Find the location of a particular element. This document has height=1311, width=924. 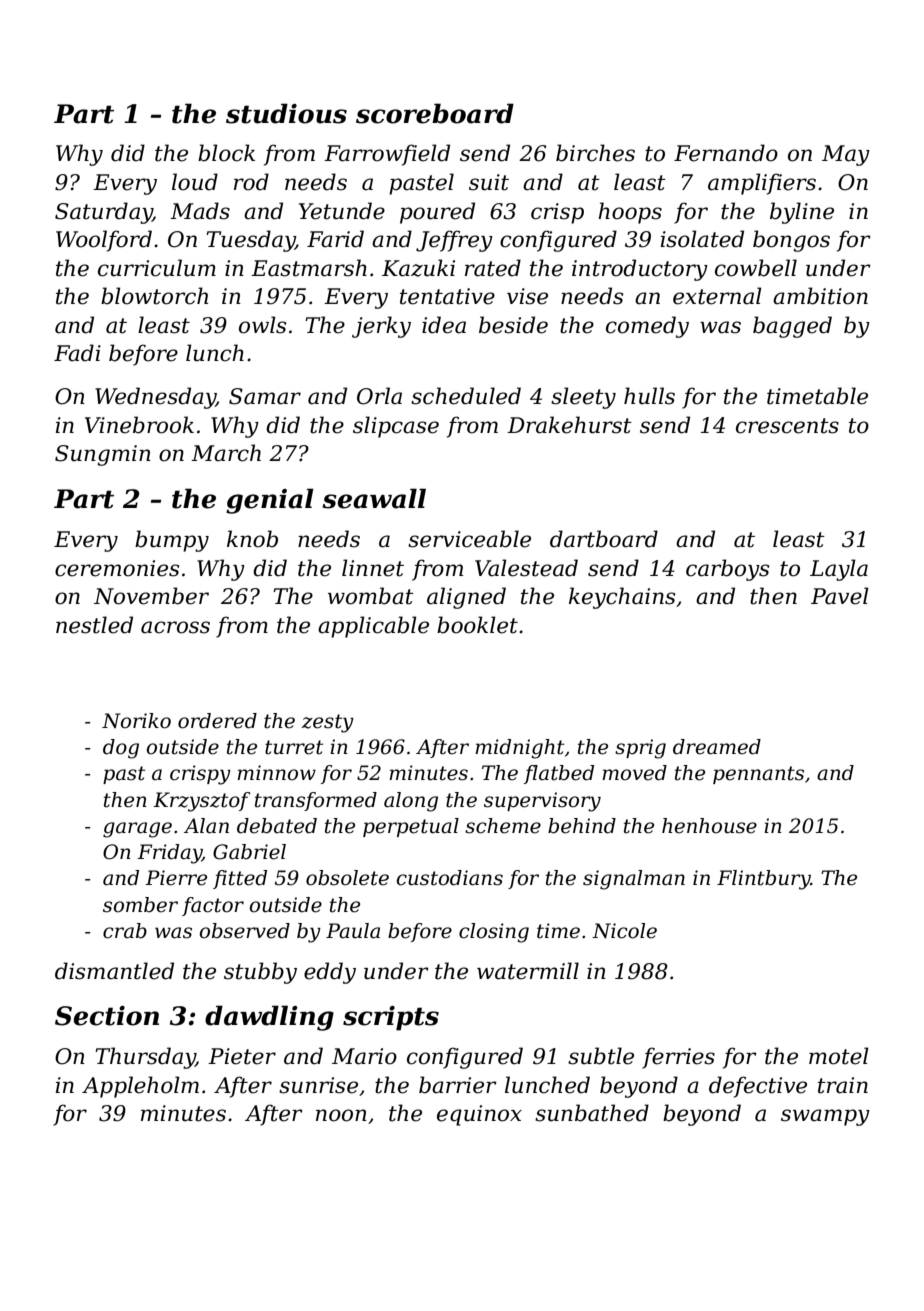

Woolford is located at coordinates (104, 241).
